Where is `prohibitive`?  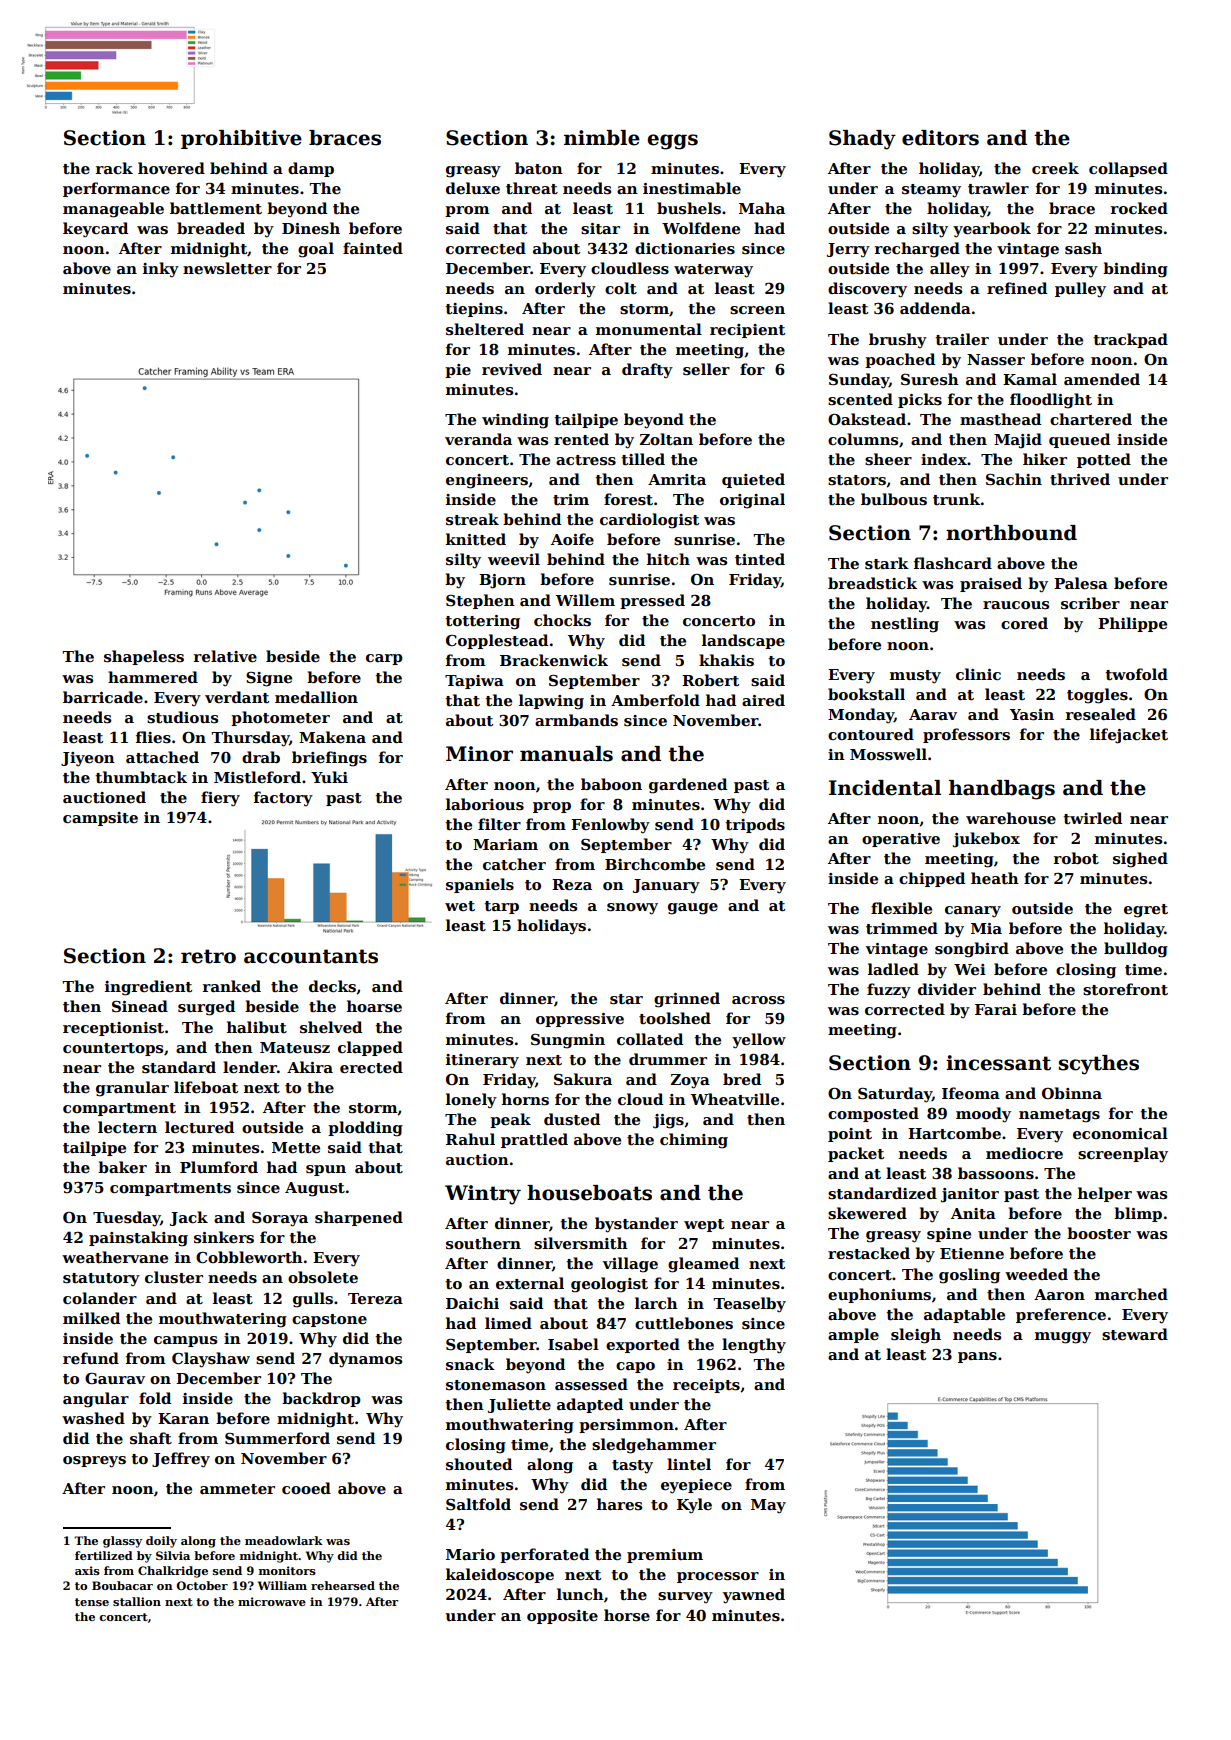 prohibitive is located at coordinates (241, 139).
